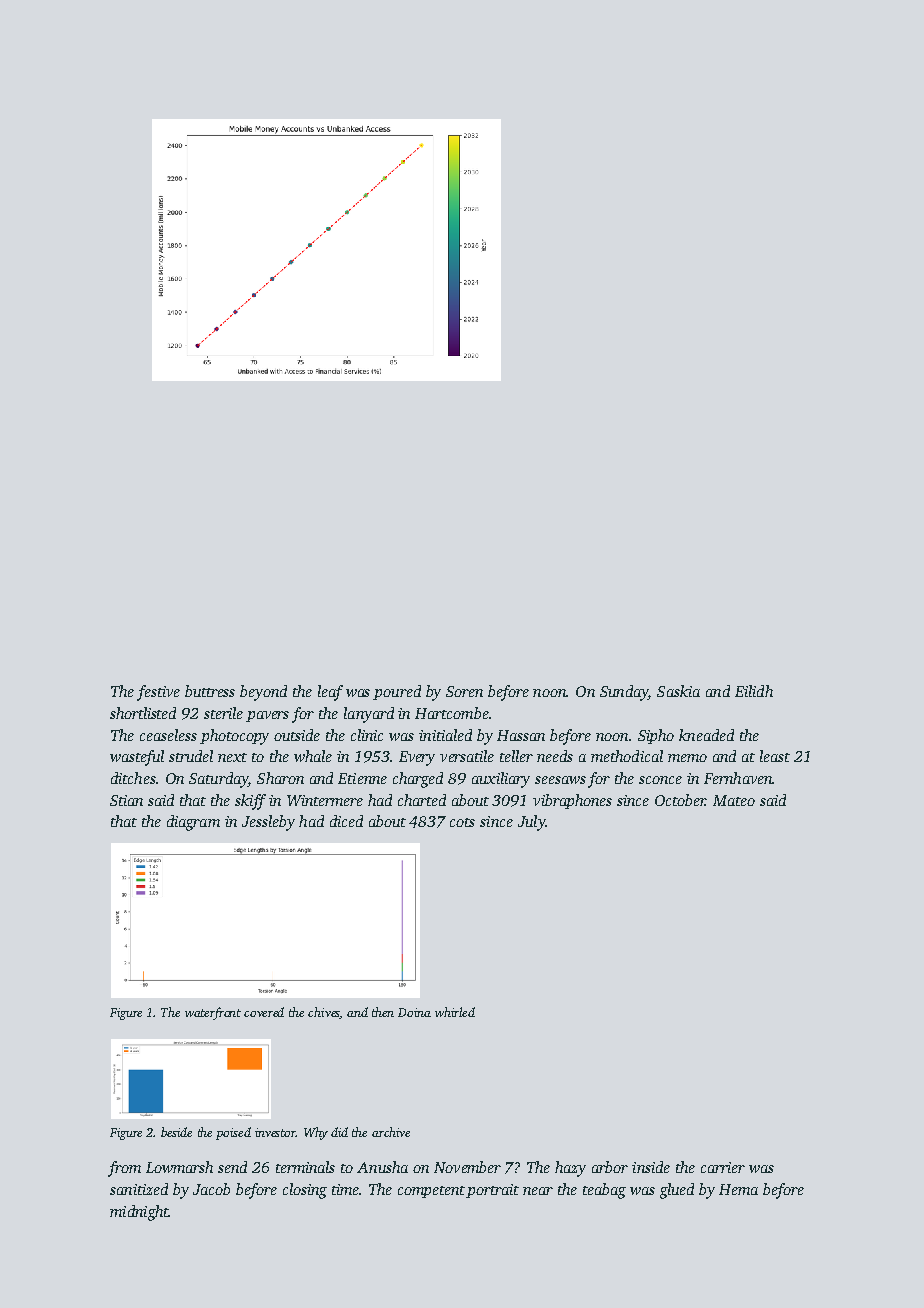  Describe the element at coordinates (179, 1167) in the screenshot. I see `Lowmarsh` at that location.
